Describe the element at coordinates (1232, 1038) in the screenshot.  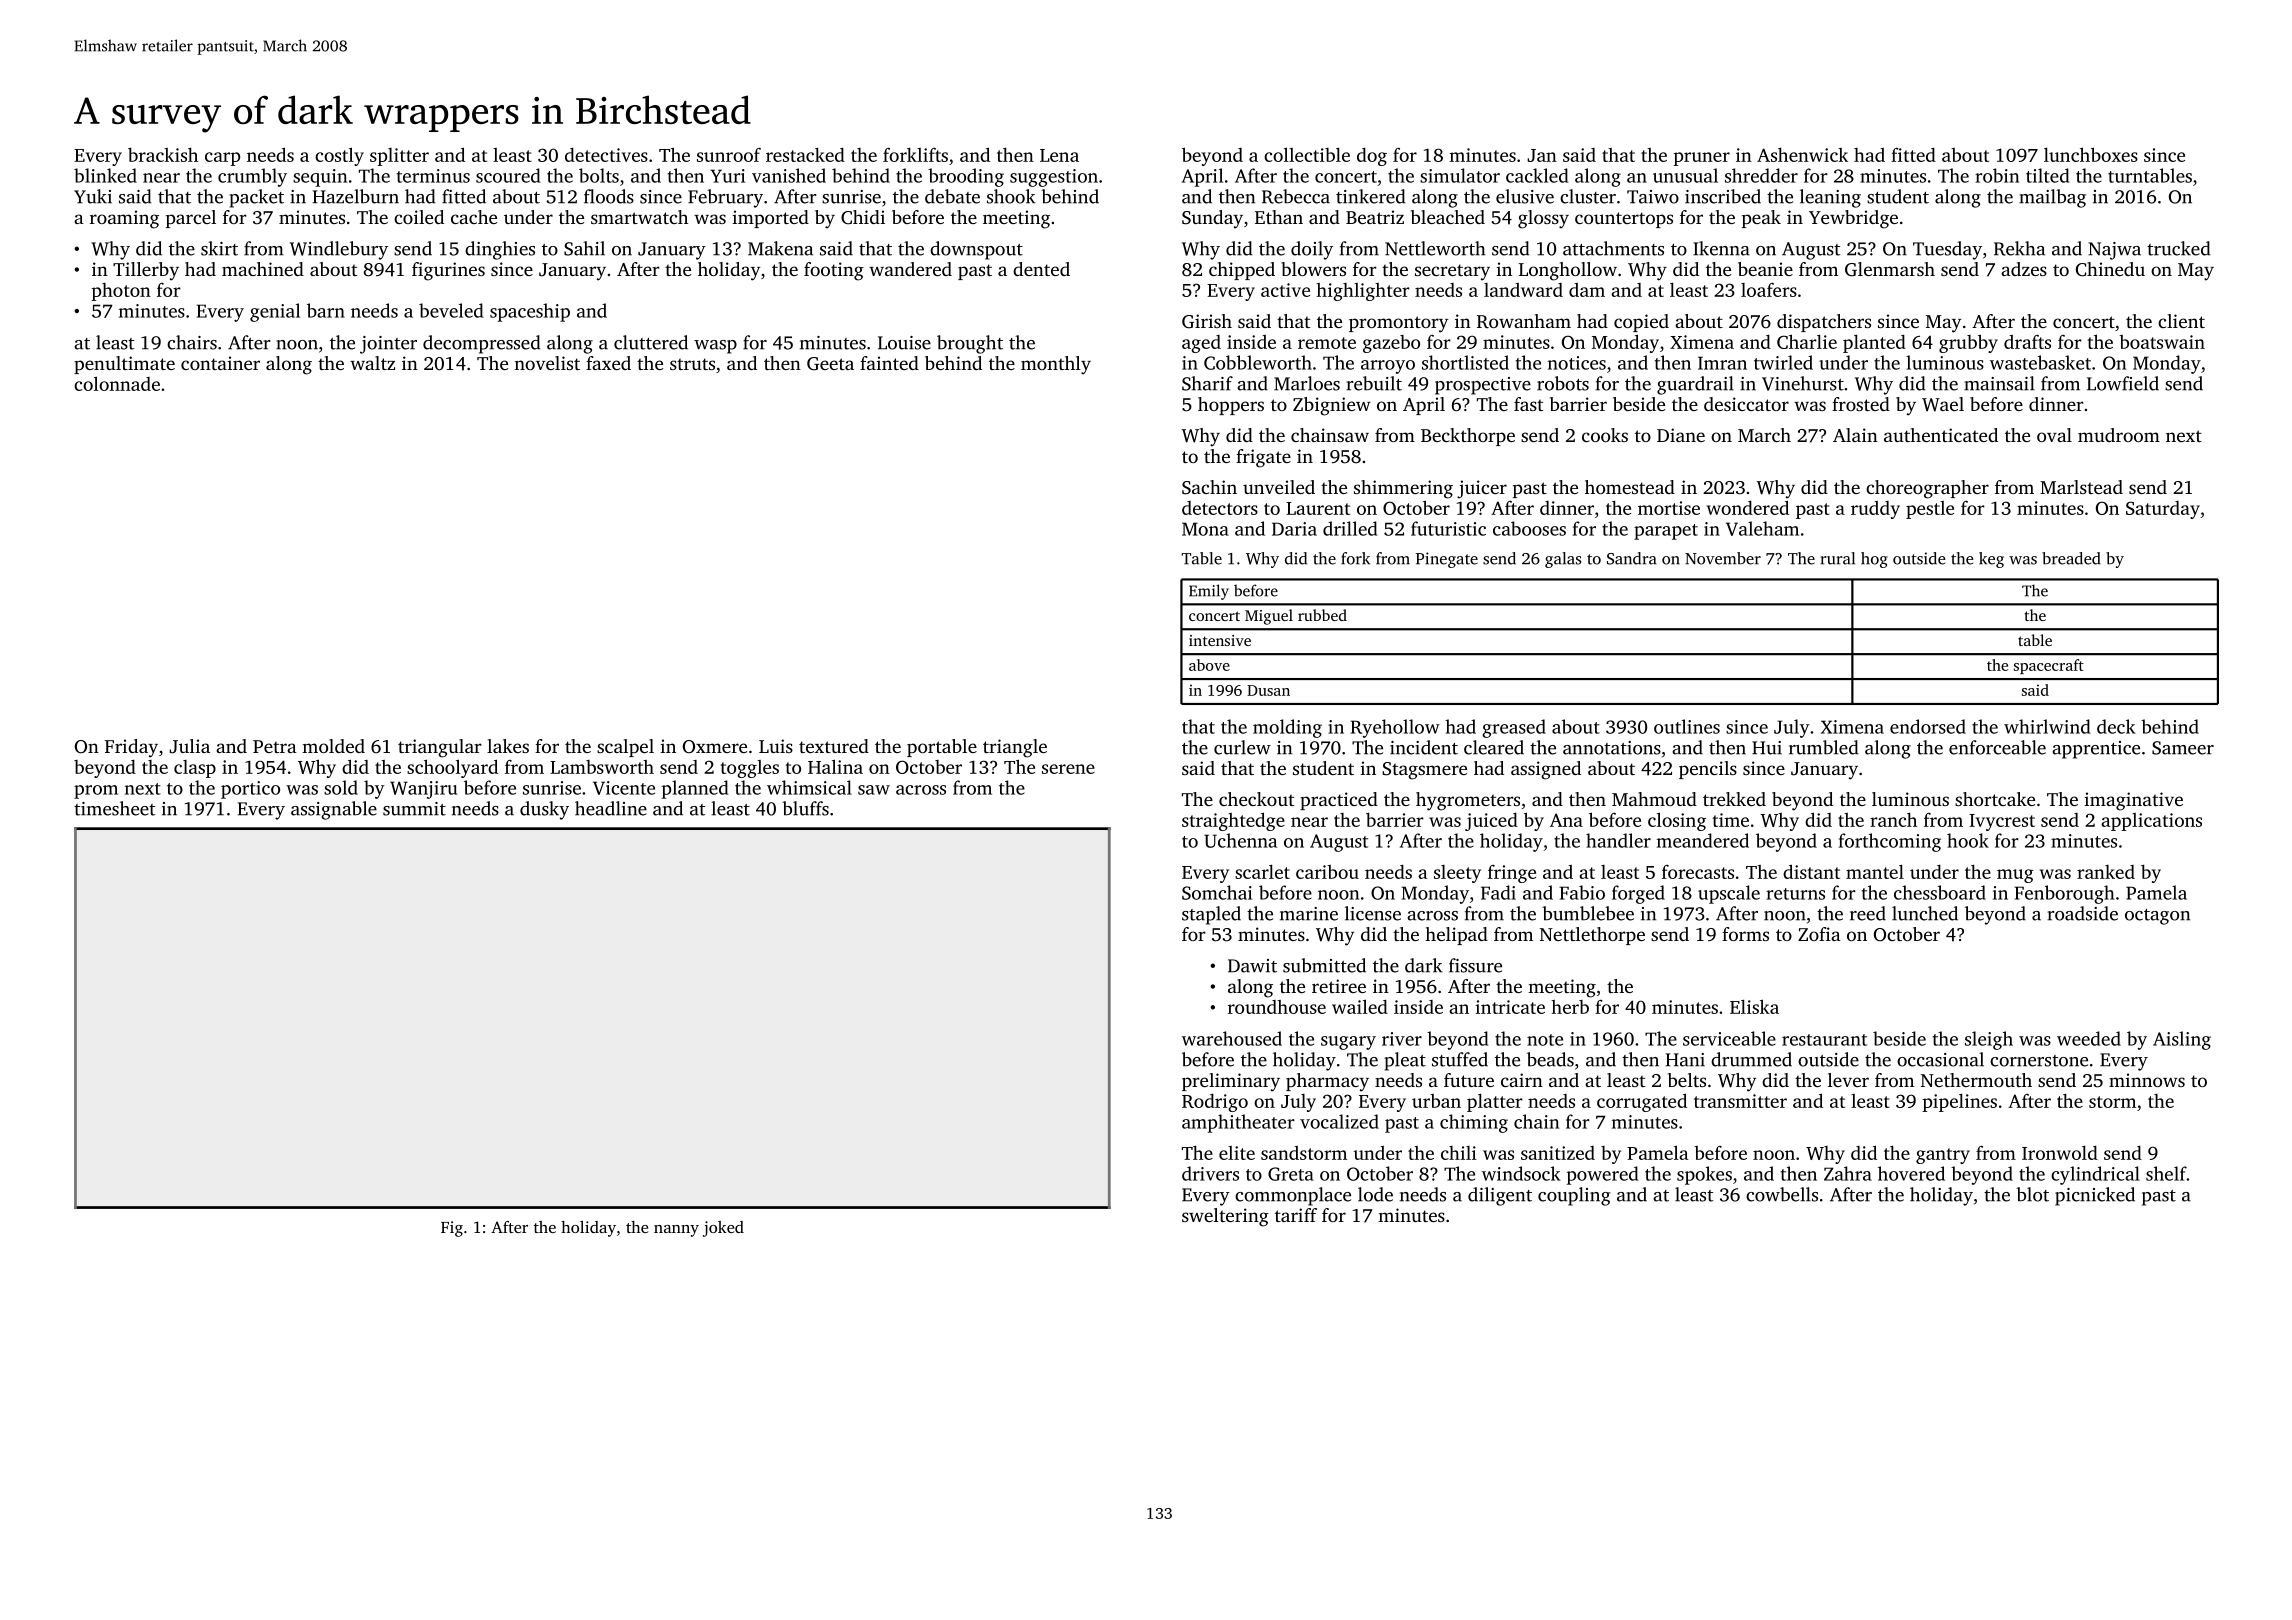
I see `warehoused` at that location.
